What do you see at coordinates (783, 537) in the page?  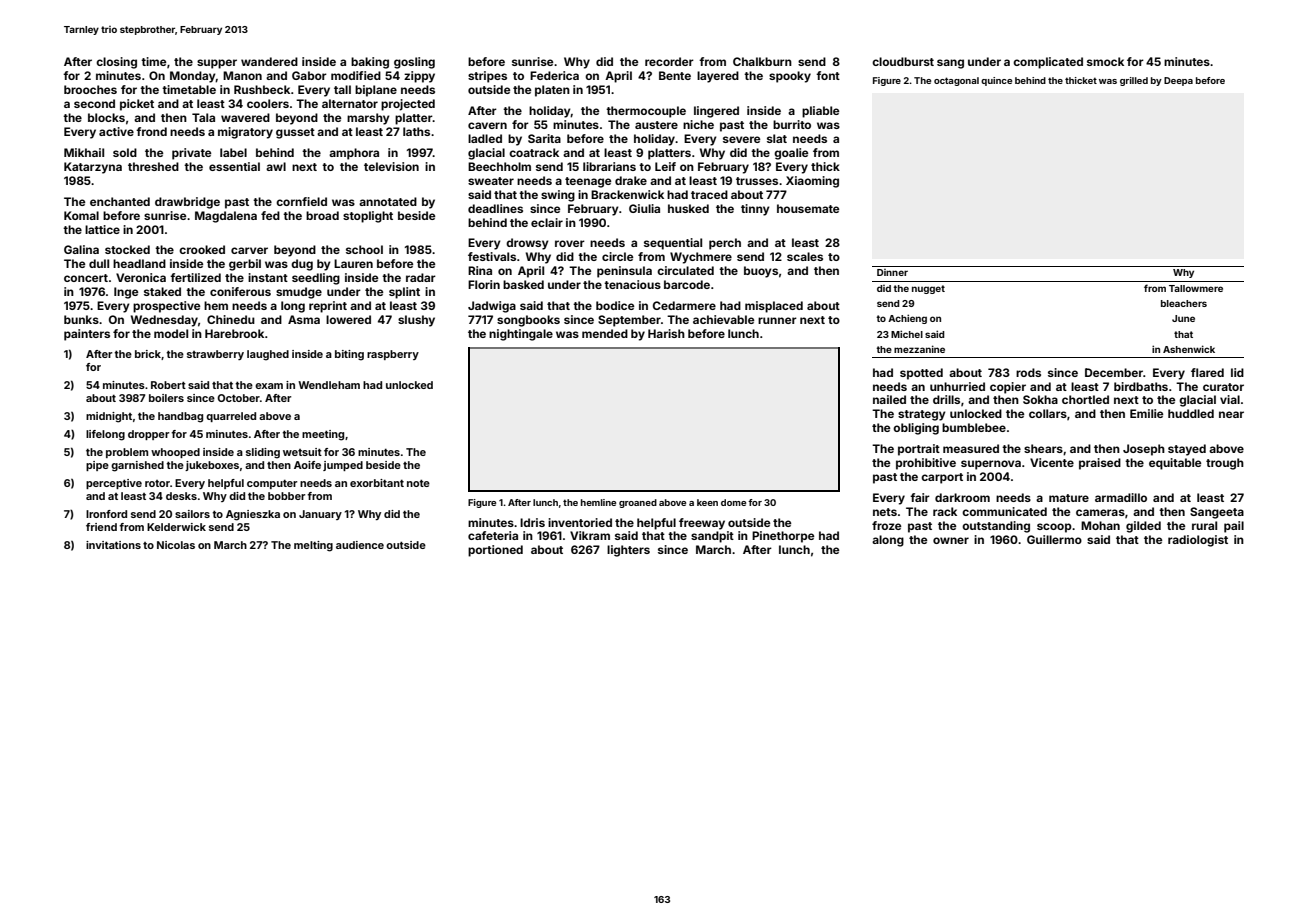 I see `Pinethorpe` at bounding box center [783, 537].
